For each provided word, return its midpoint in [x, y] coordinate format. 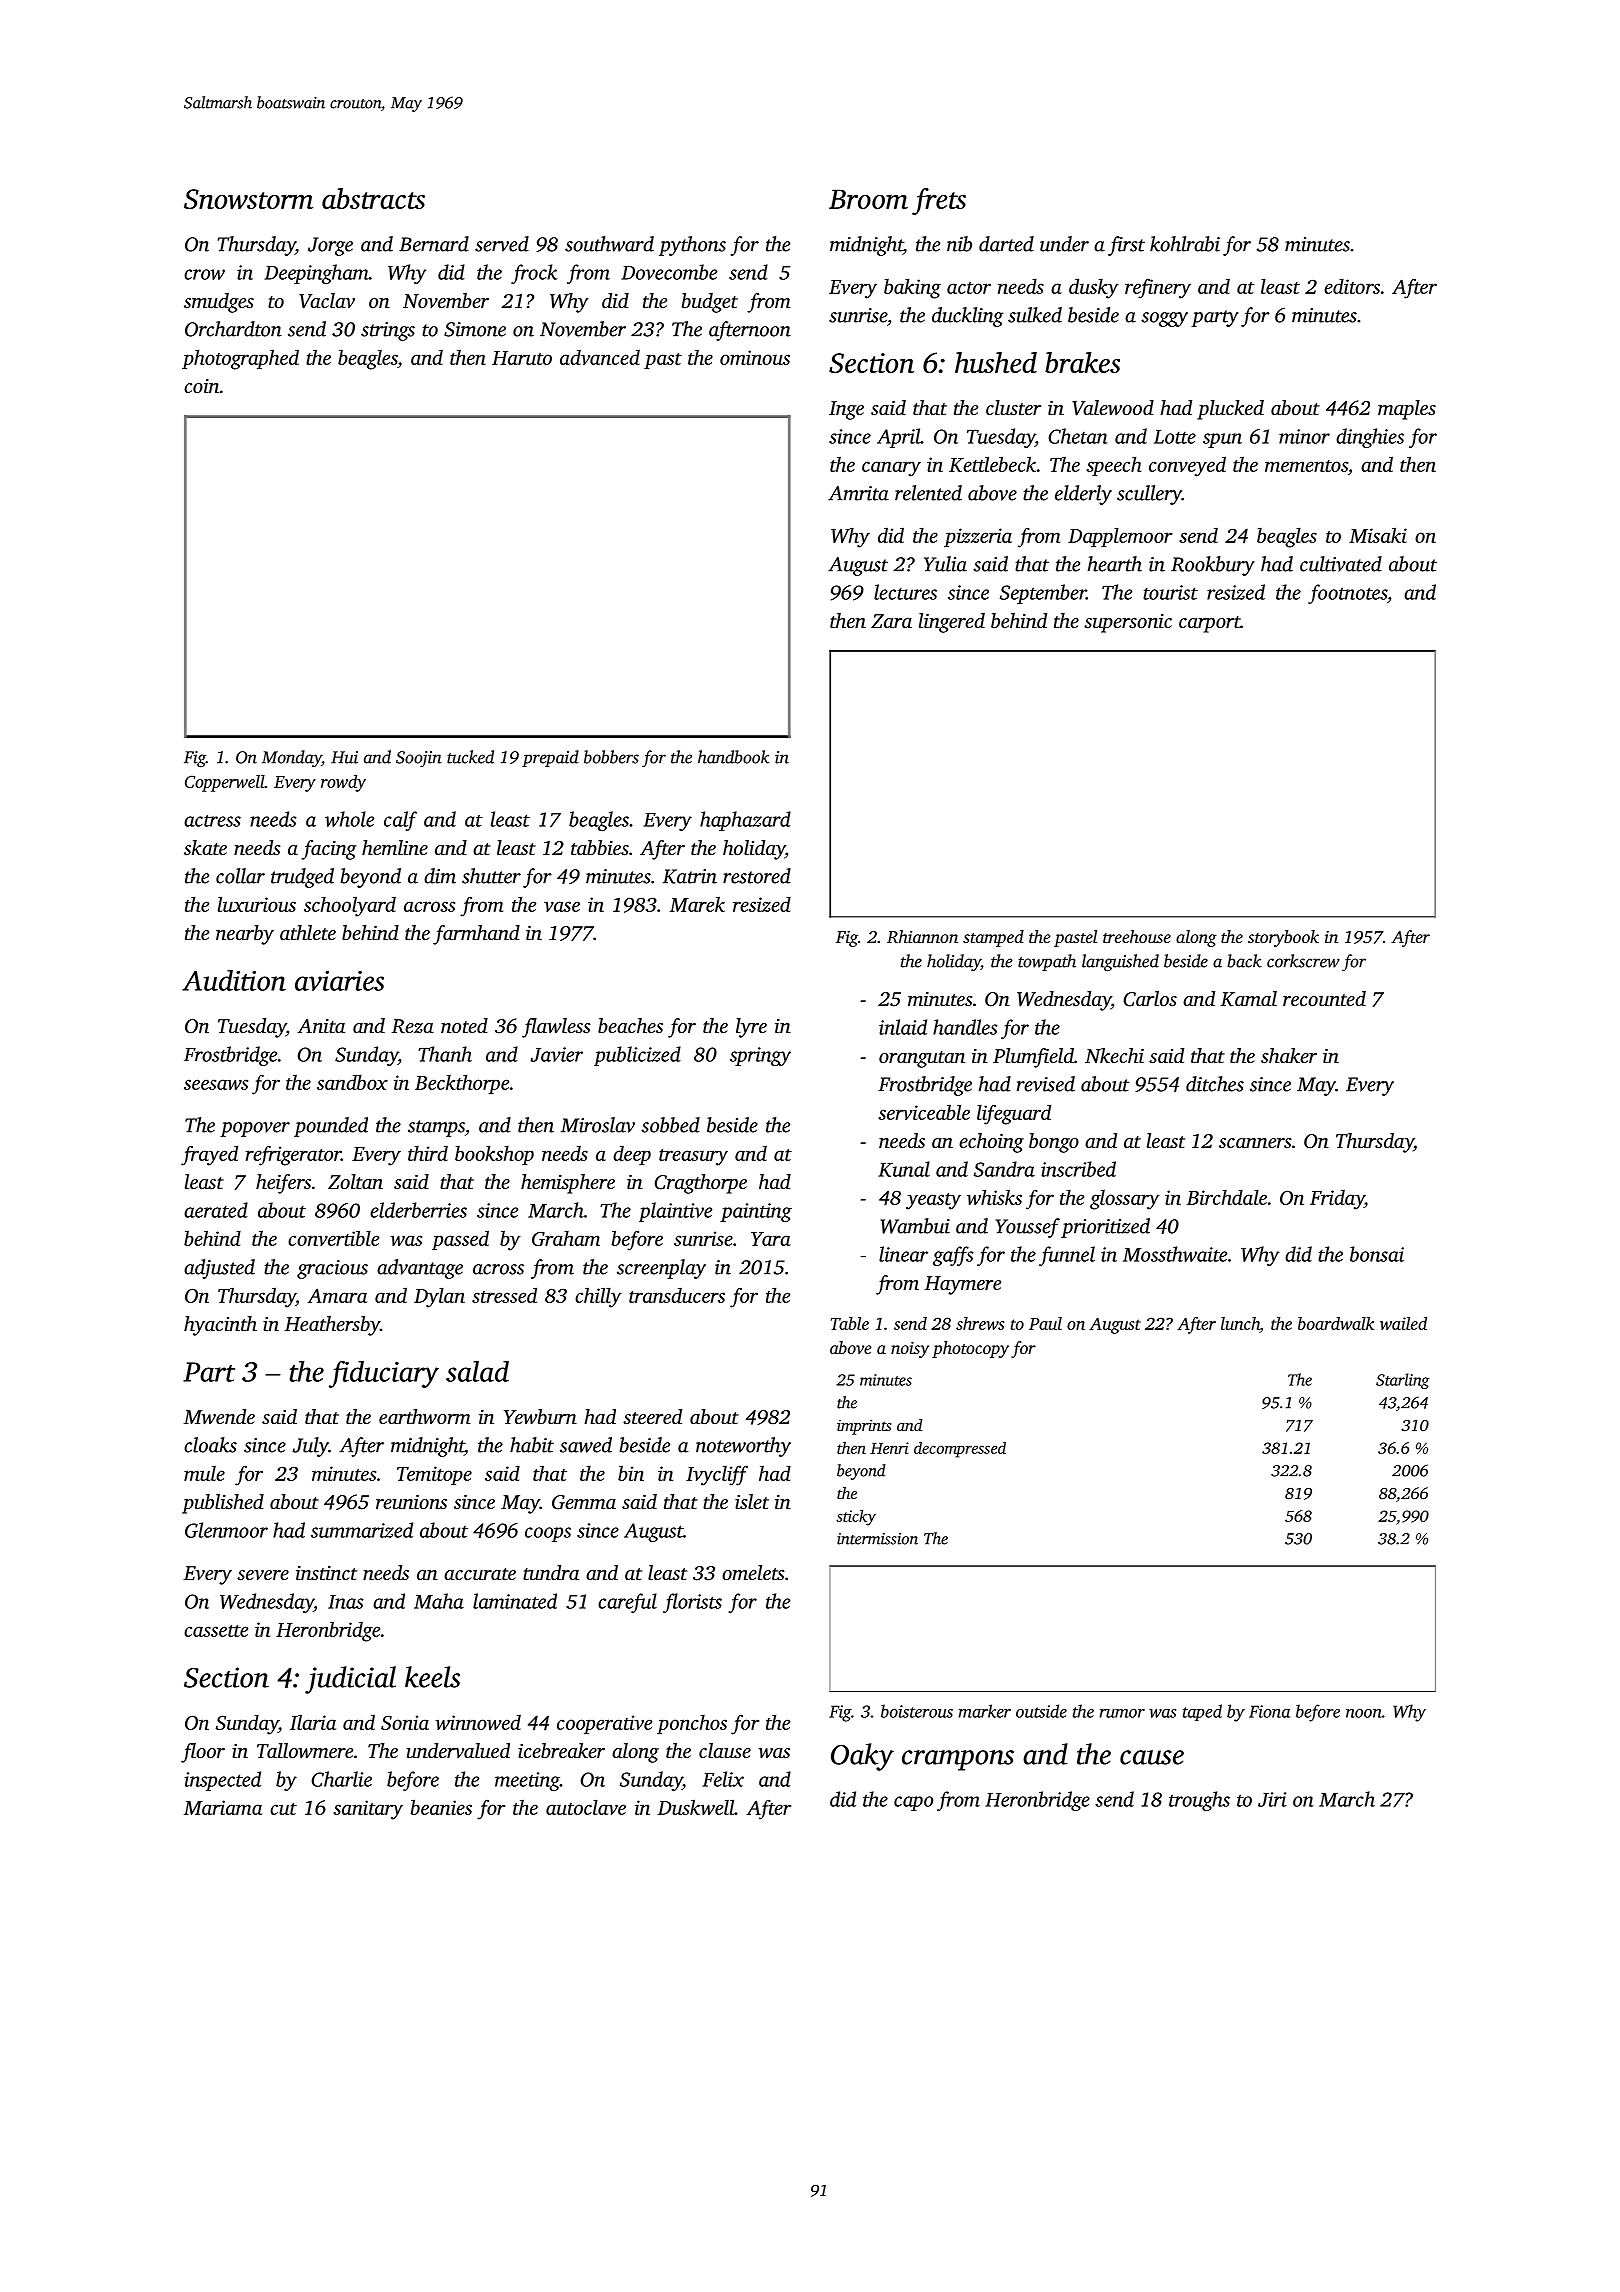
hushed [996, 362]
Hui [344, 757]
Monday [292, 758]
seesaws [216, 1084]
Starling [1403, 1381]
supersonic [1128, 623]
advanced [600, 357]
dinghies [1370, 438]
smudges [219, 303]
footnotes [1347, 594]
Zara [891, 621]
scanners [1255, 1143]
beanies [441, 1807]
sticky [856, 1518]
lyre [751, 1028]
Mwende [219, 1416]
